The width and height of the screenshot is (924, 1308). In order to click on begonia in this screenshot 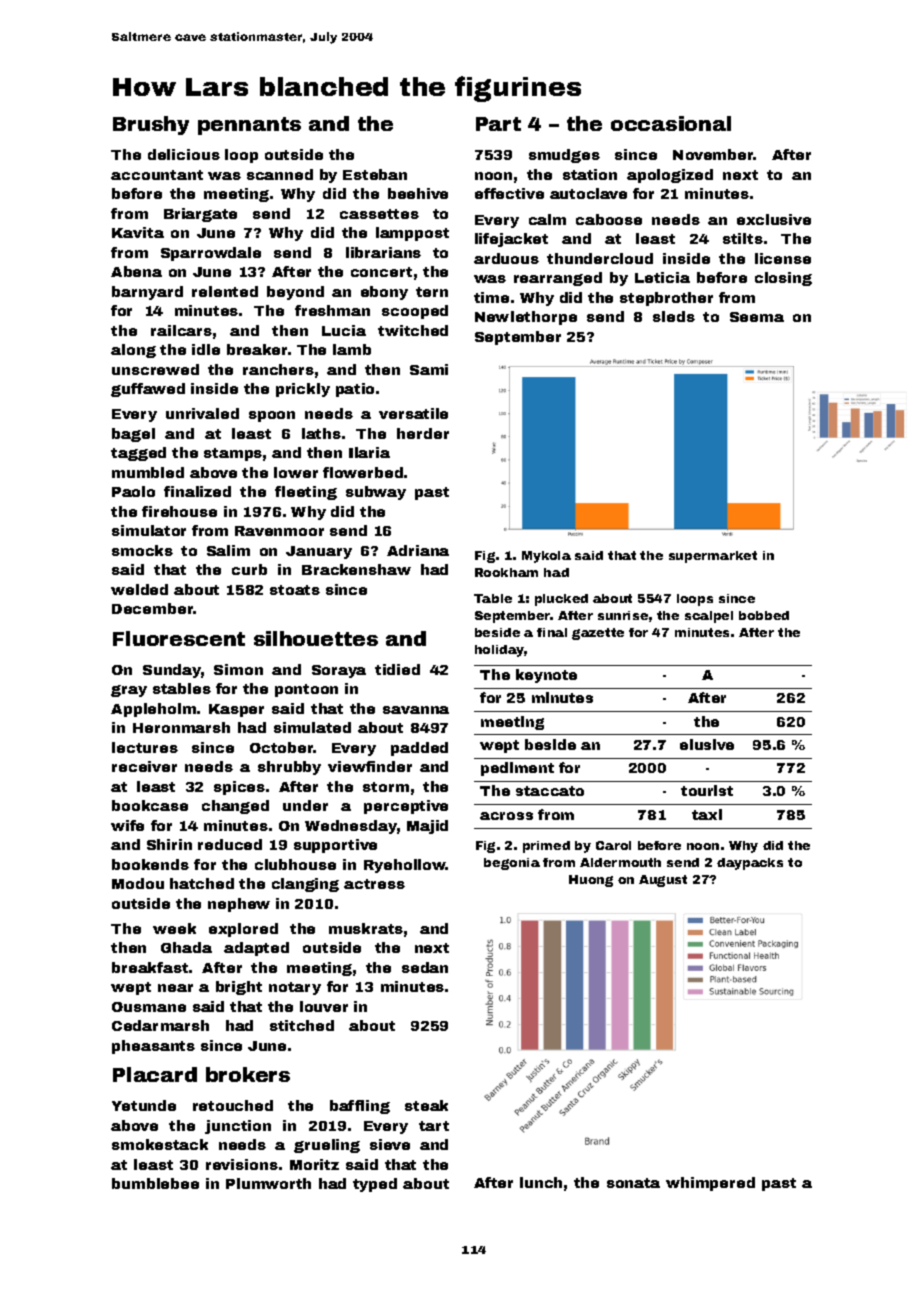, I will do `click(512, 864)`.
